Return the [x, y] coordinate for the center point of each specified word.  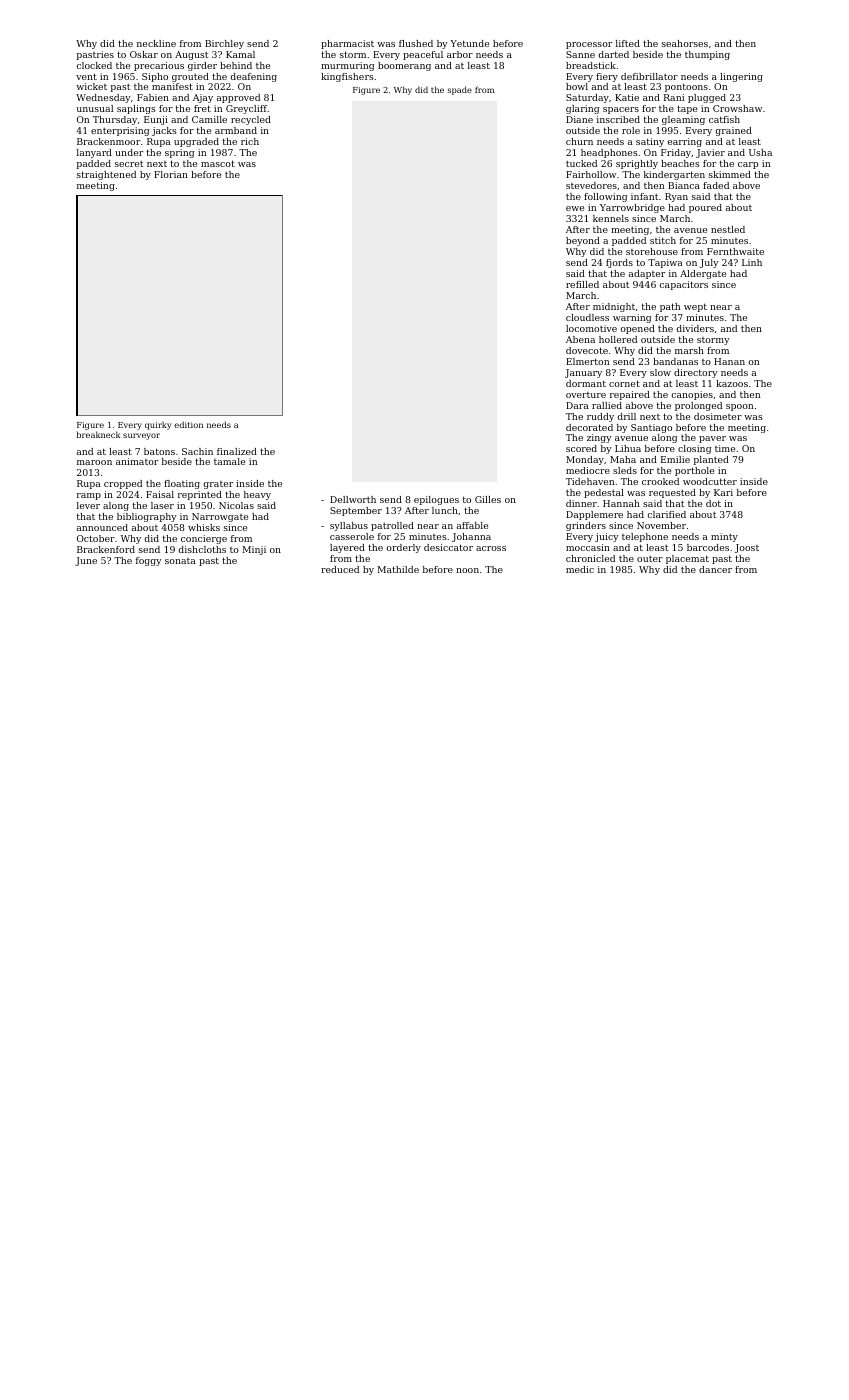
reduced [340, 569]
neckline [156, 43]
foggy [148, 561]
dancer [715, 569]
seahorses [685, 43]
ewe [575, 208]
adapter [647, 274]
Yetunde [469, 43]
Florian [171, 174]
